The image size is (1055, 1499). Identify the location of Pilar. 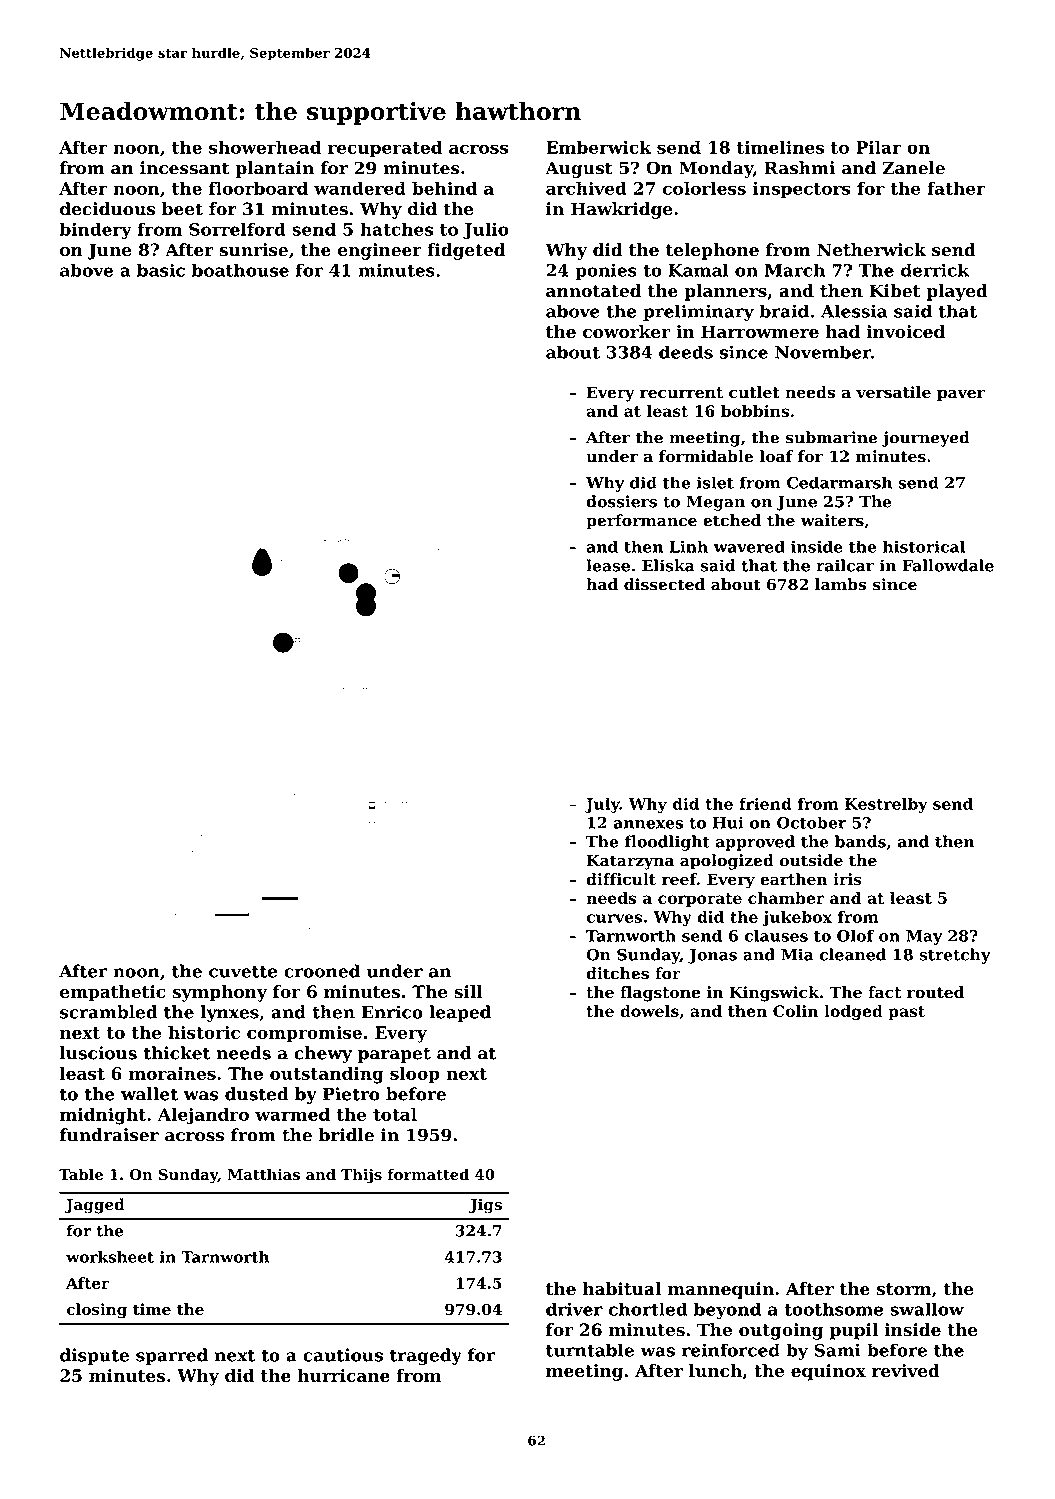
(878, 147).
